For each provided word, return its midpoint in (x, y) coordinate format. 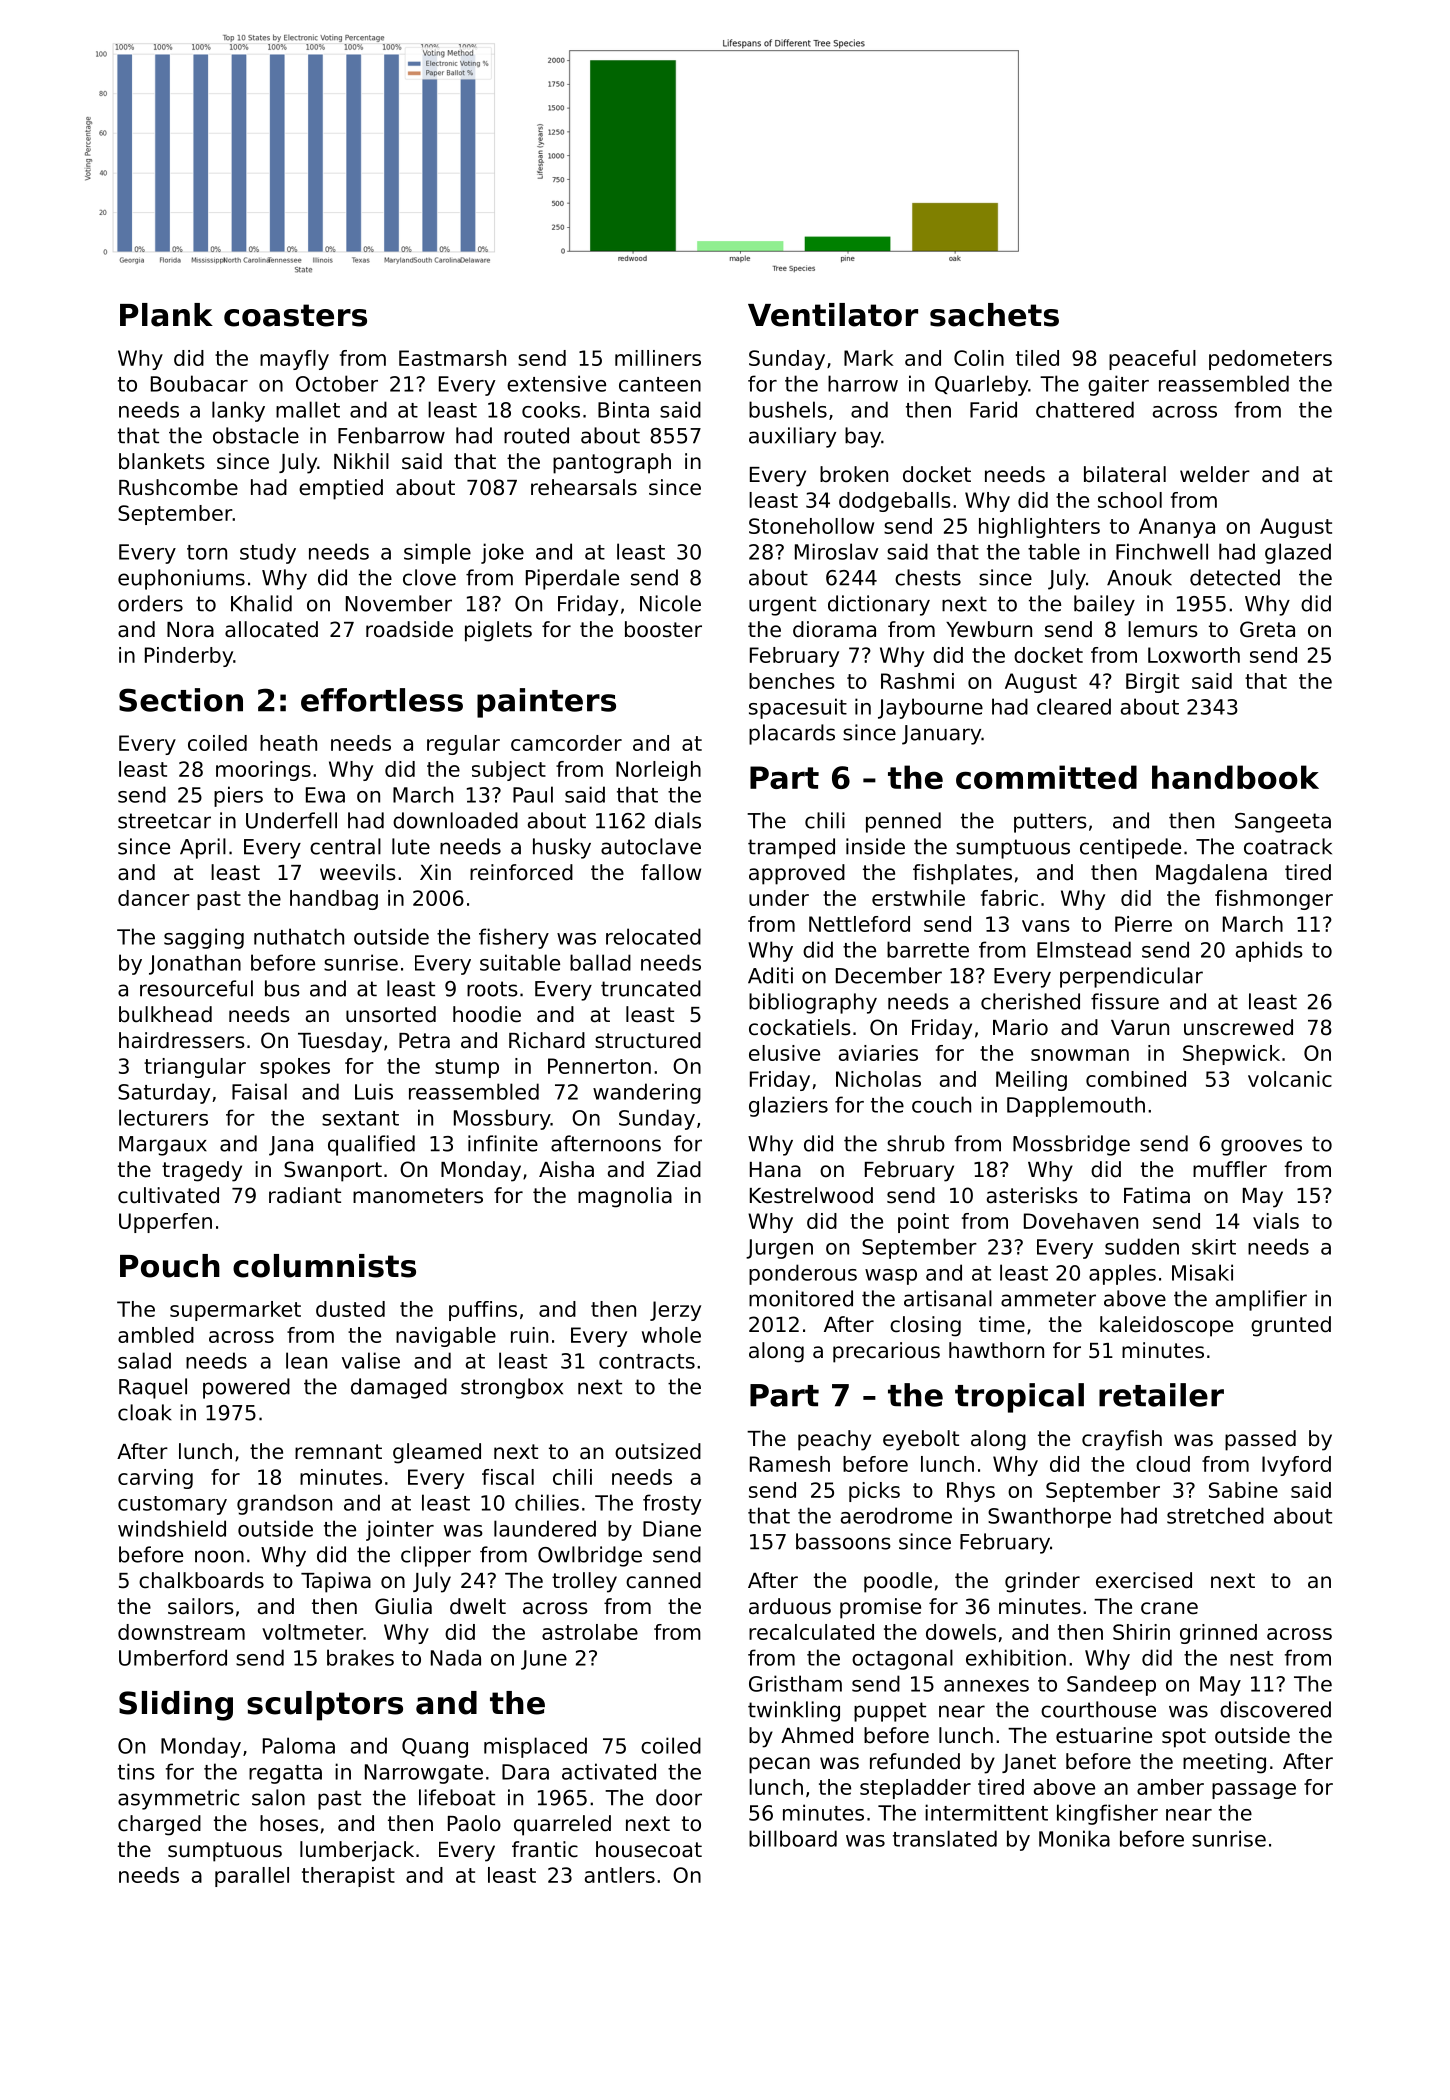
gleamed (437, 1453)
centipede (1130, 848)
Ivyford (1296, 1466)
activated (609, 1771)
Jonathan (195, 964)
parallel (252, 1877)
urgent (782, 606)
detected (1235, 577)
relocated (653, 936)
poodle (898, 1582)
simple (437, 553)
